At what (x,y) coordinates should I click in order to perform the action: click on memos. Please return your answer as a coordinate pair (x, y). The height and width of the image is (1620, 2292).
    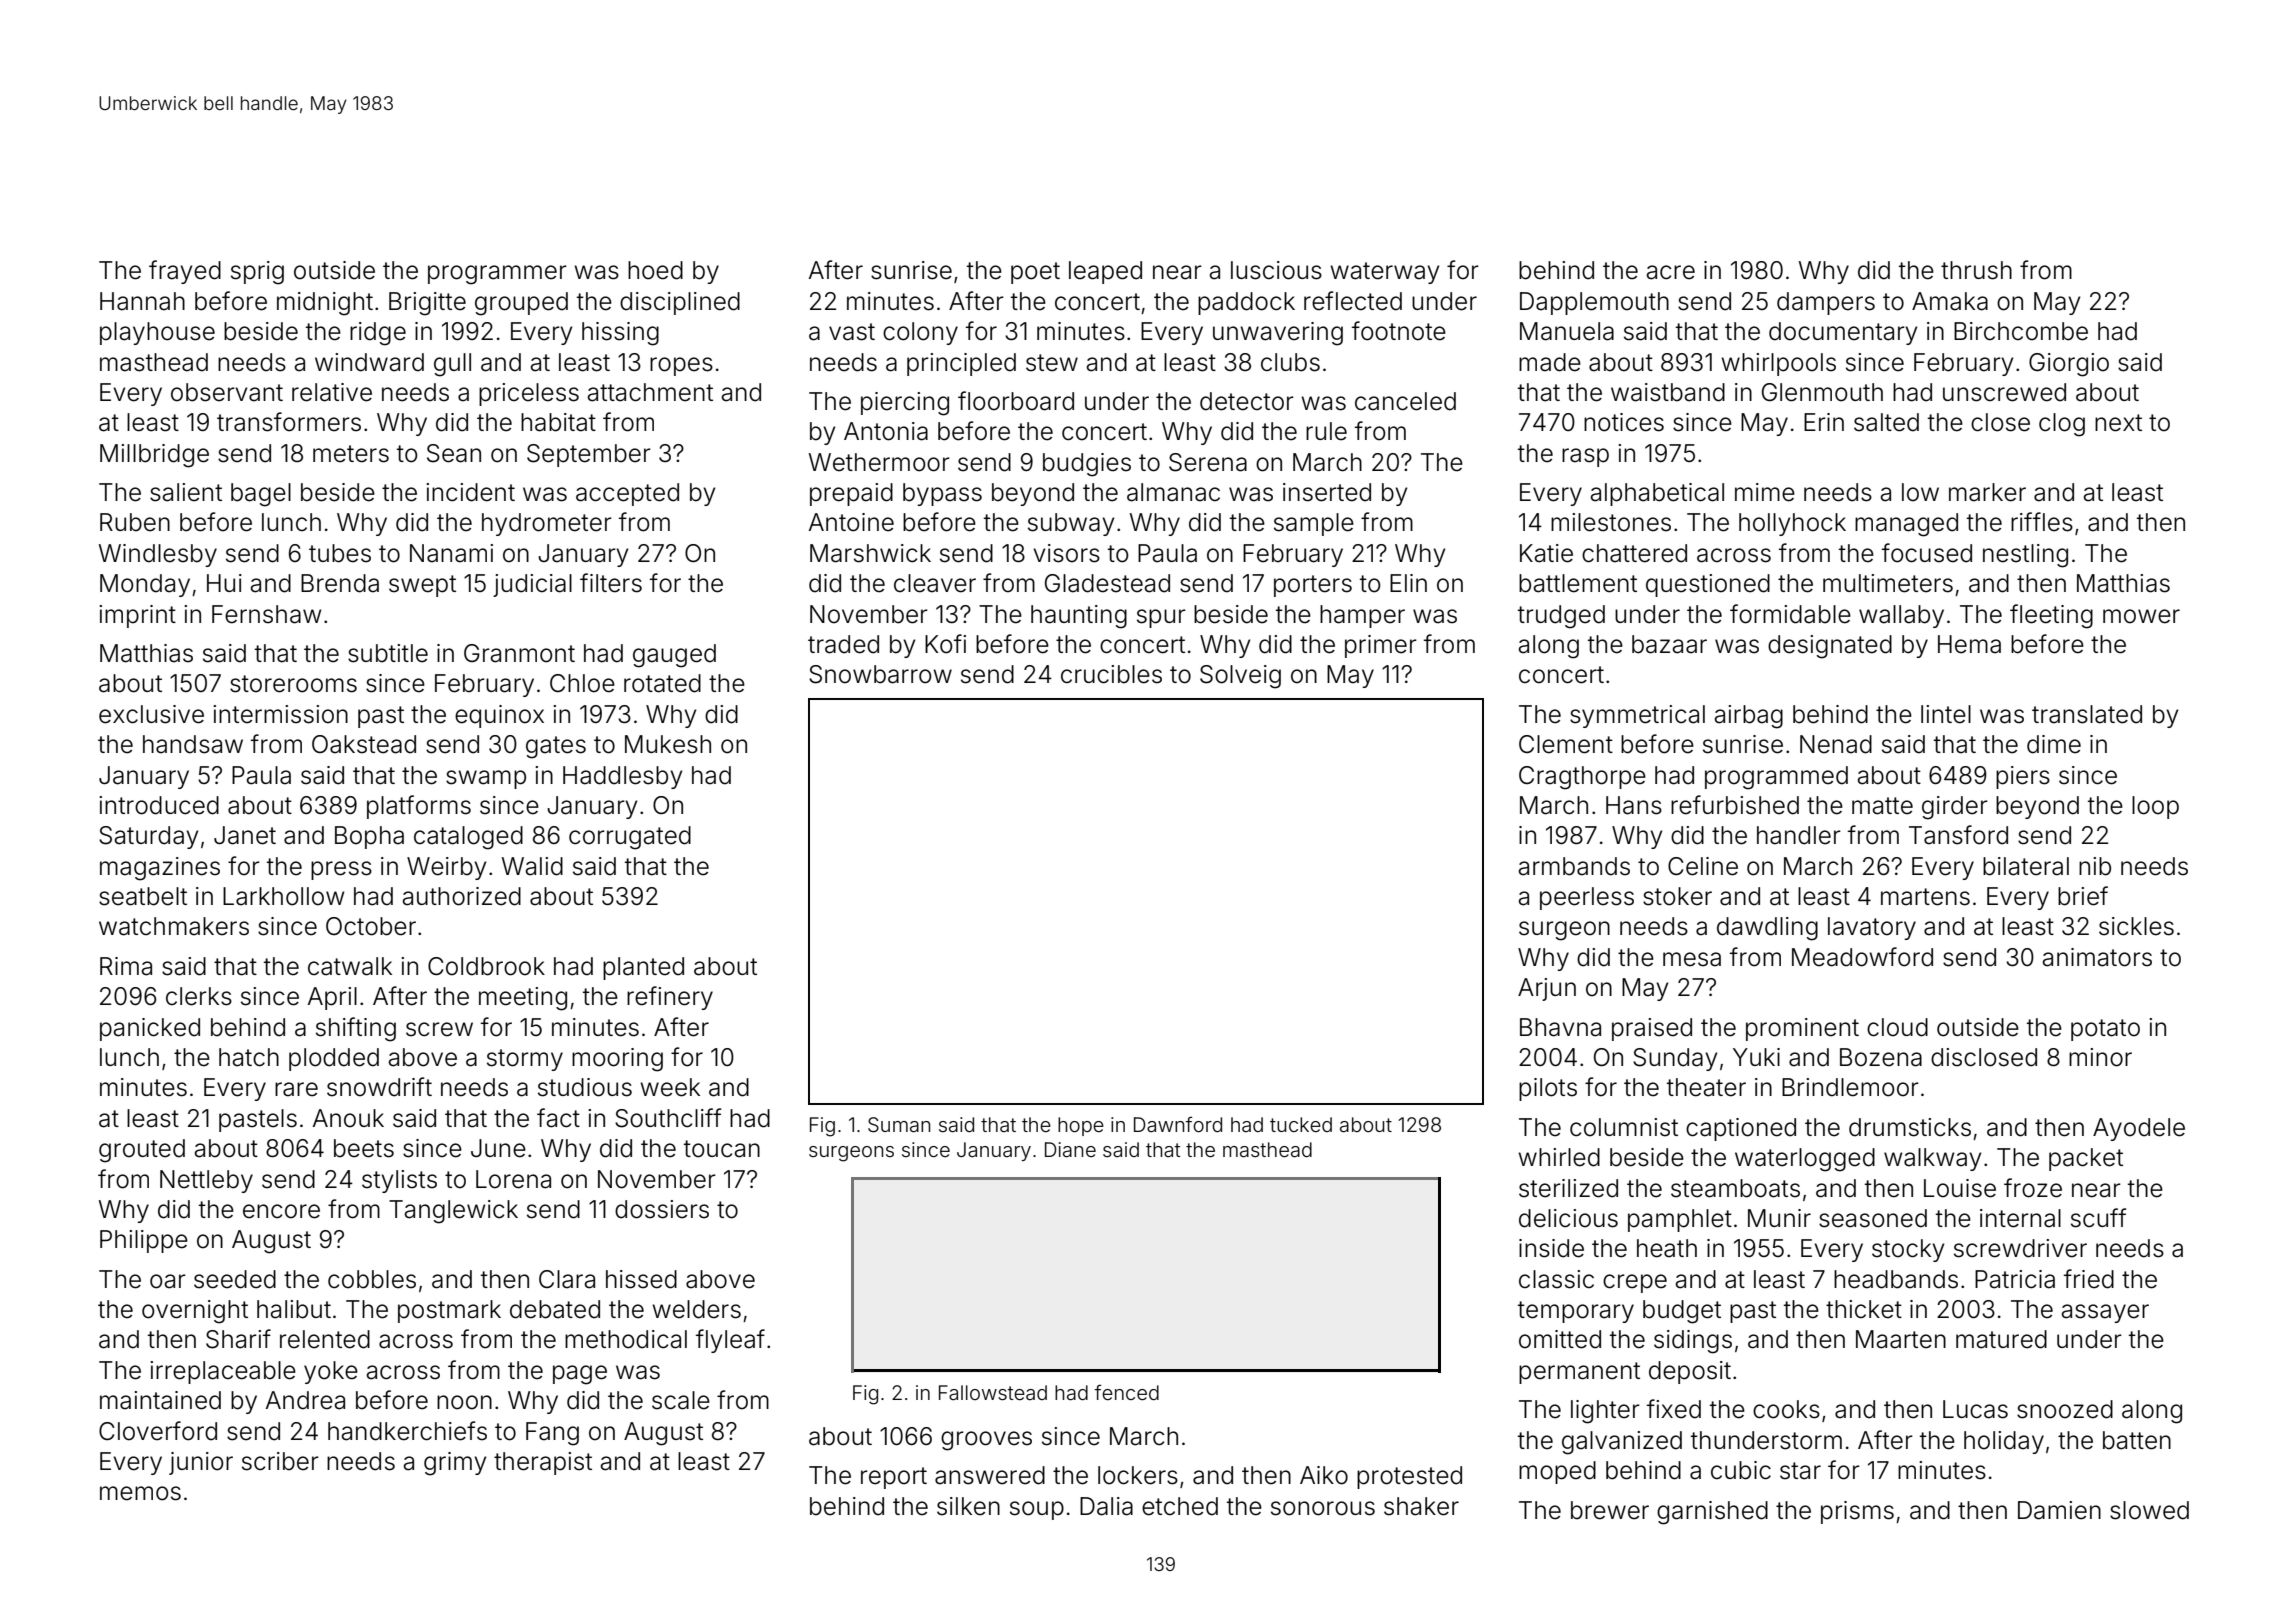
    Looking at the image, I should click on (140, 1493).
